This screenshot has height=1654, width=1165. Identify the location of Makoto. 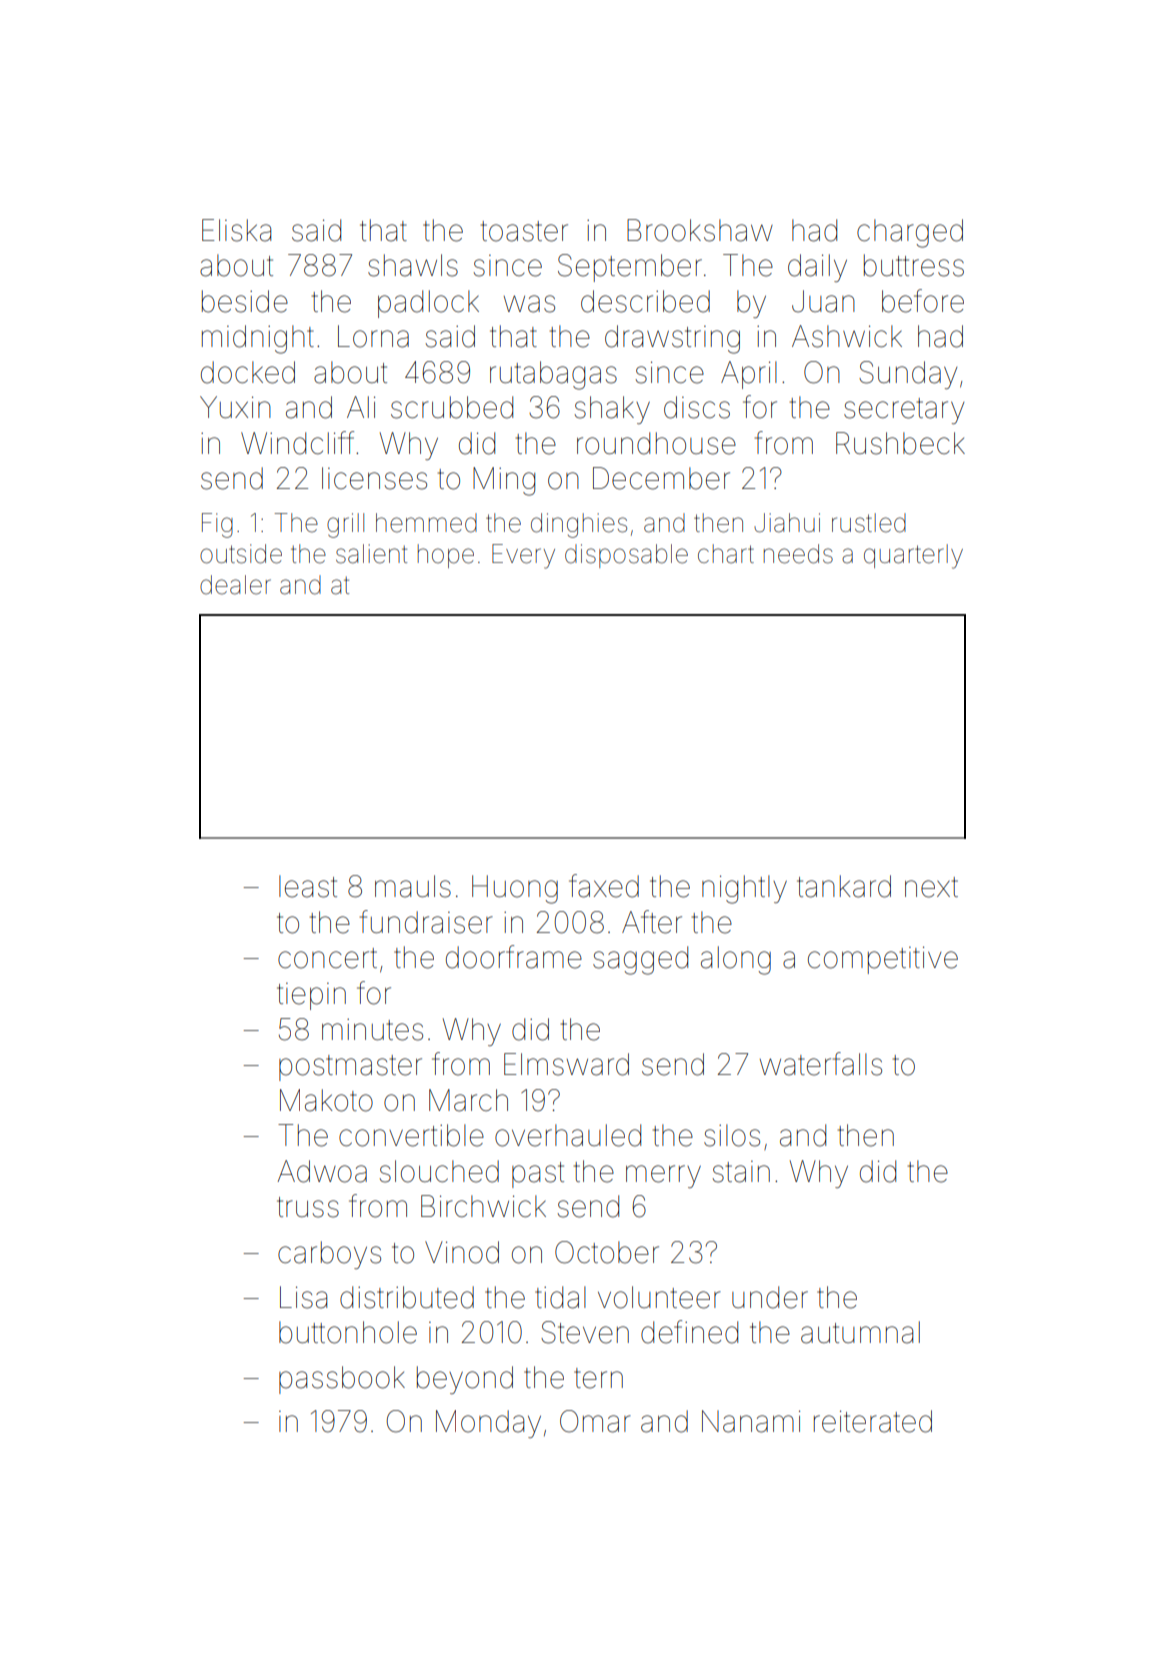
(326, 1100).
